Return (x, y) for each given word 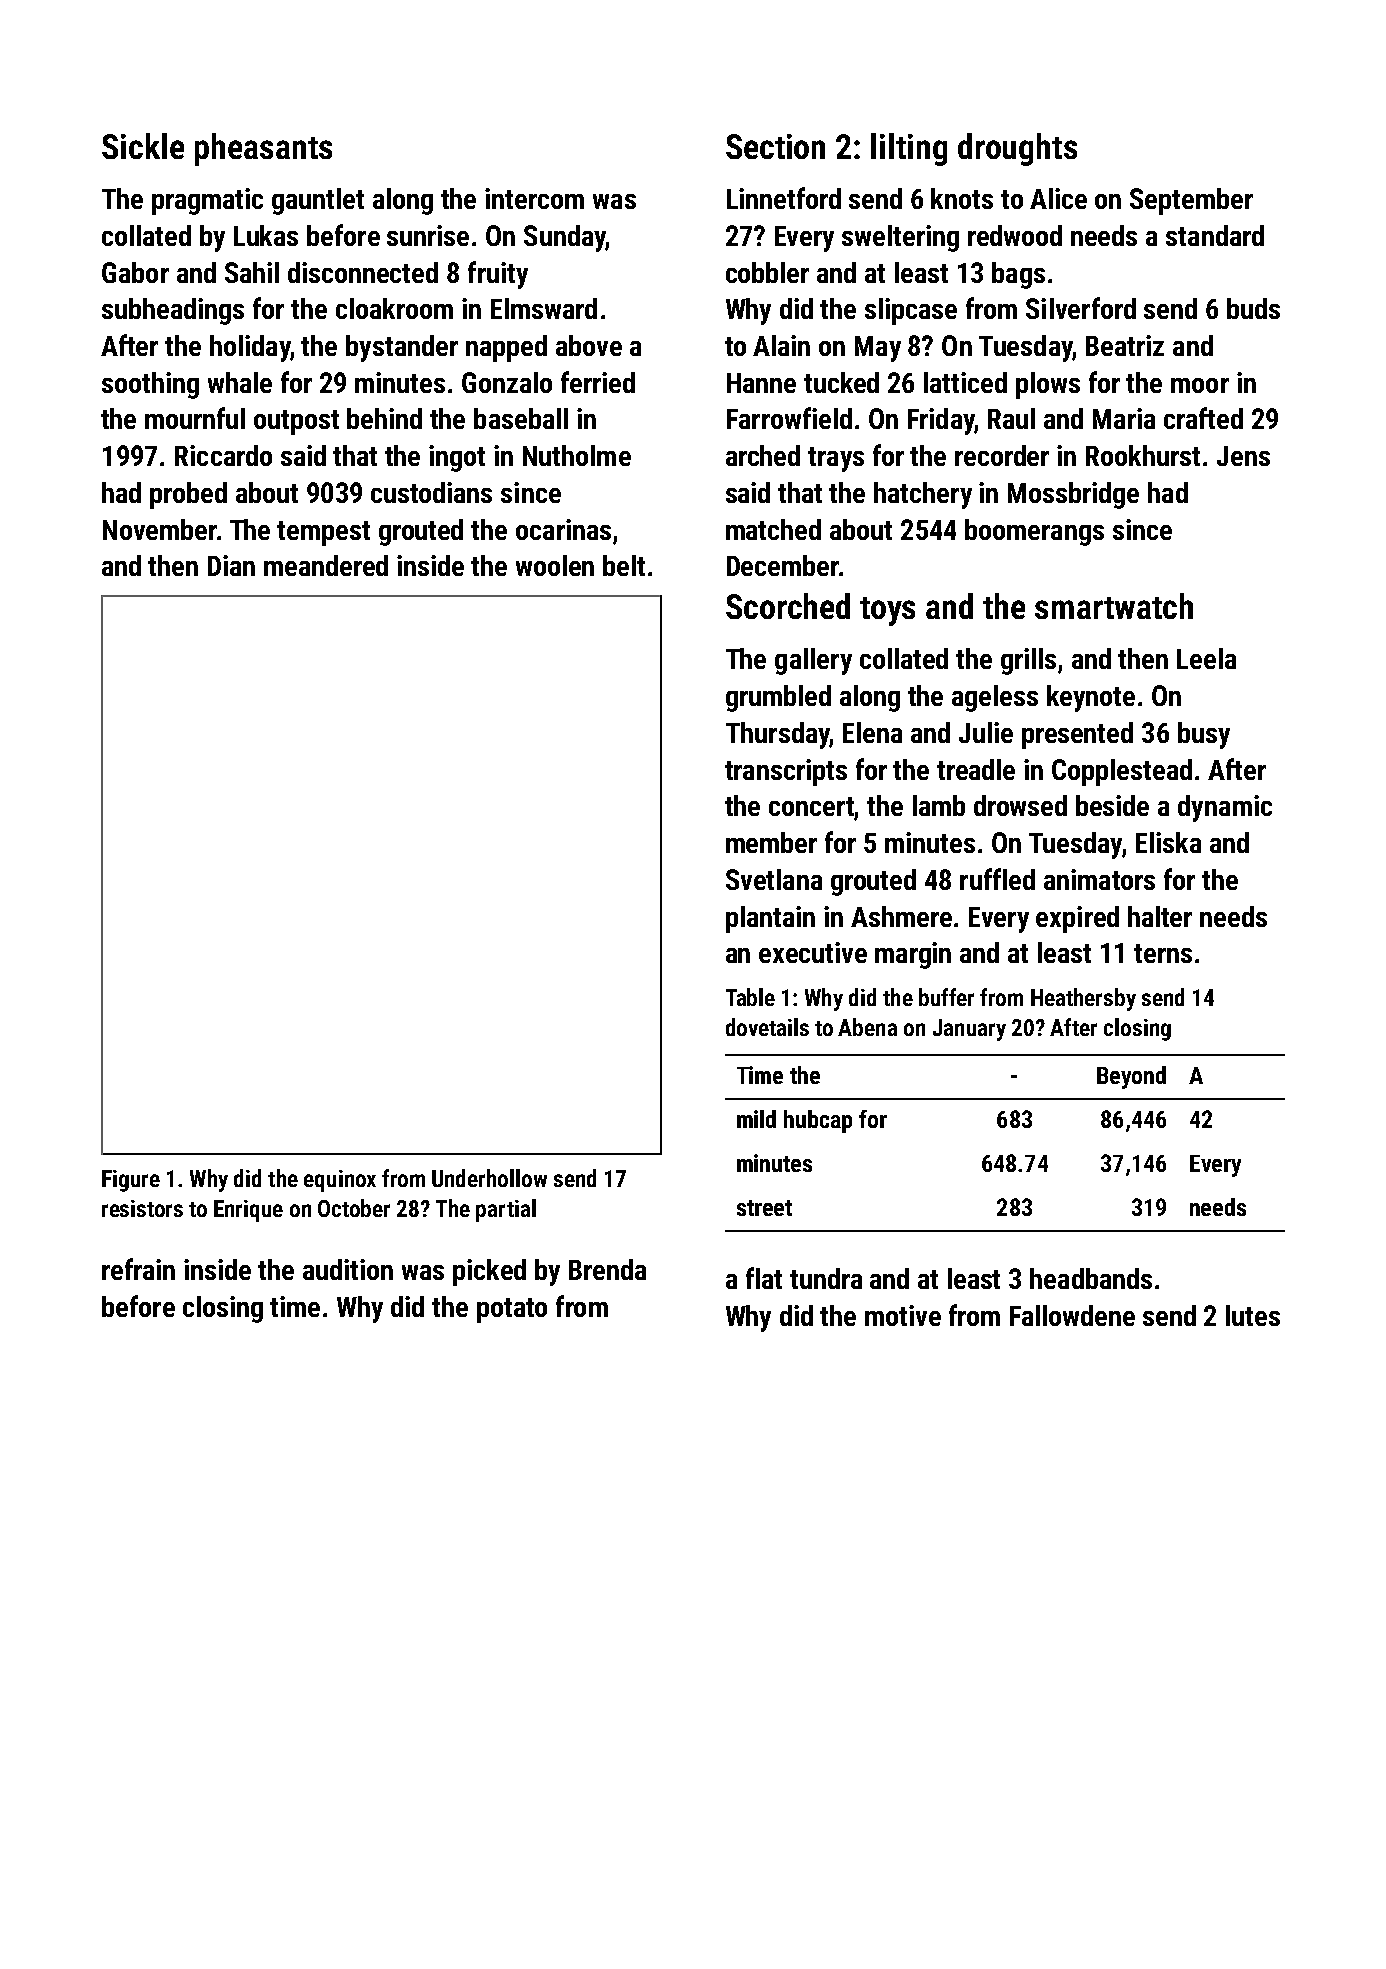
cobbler (767, 272)
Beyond (1131, 1077)
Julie (986, 732)
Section (775, 146)
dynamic (1225, 808)
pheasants (263, 149)
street (764, 1208)
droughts (1017, 149)
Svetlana (774, 879)
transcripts (786, 772)
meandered (326, 565)
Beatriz (1125, 345)
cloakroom (394, 308)
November (160, 529)
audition (348, 1269)
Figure (131, 1181)
